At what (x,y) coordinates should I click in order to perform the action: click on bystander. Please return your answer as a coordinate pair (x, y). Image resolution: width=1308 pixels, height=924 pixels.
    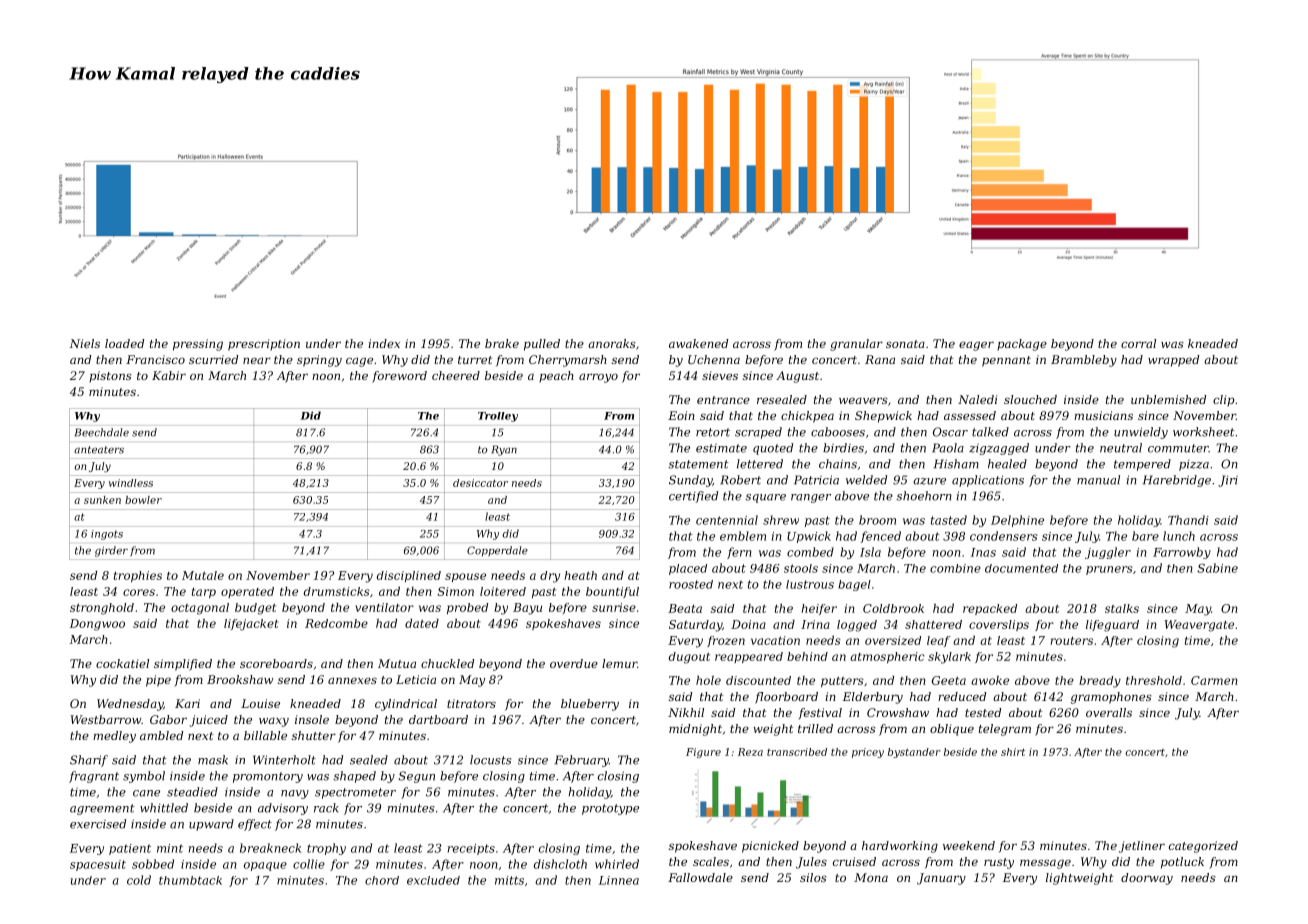
    Looking at the image, I should click on (914, 753).
